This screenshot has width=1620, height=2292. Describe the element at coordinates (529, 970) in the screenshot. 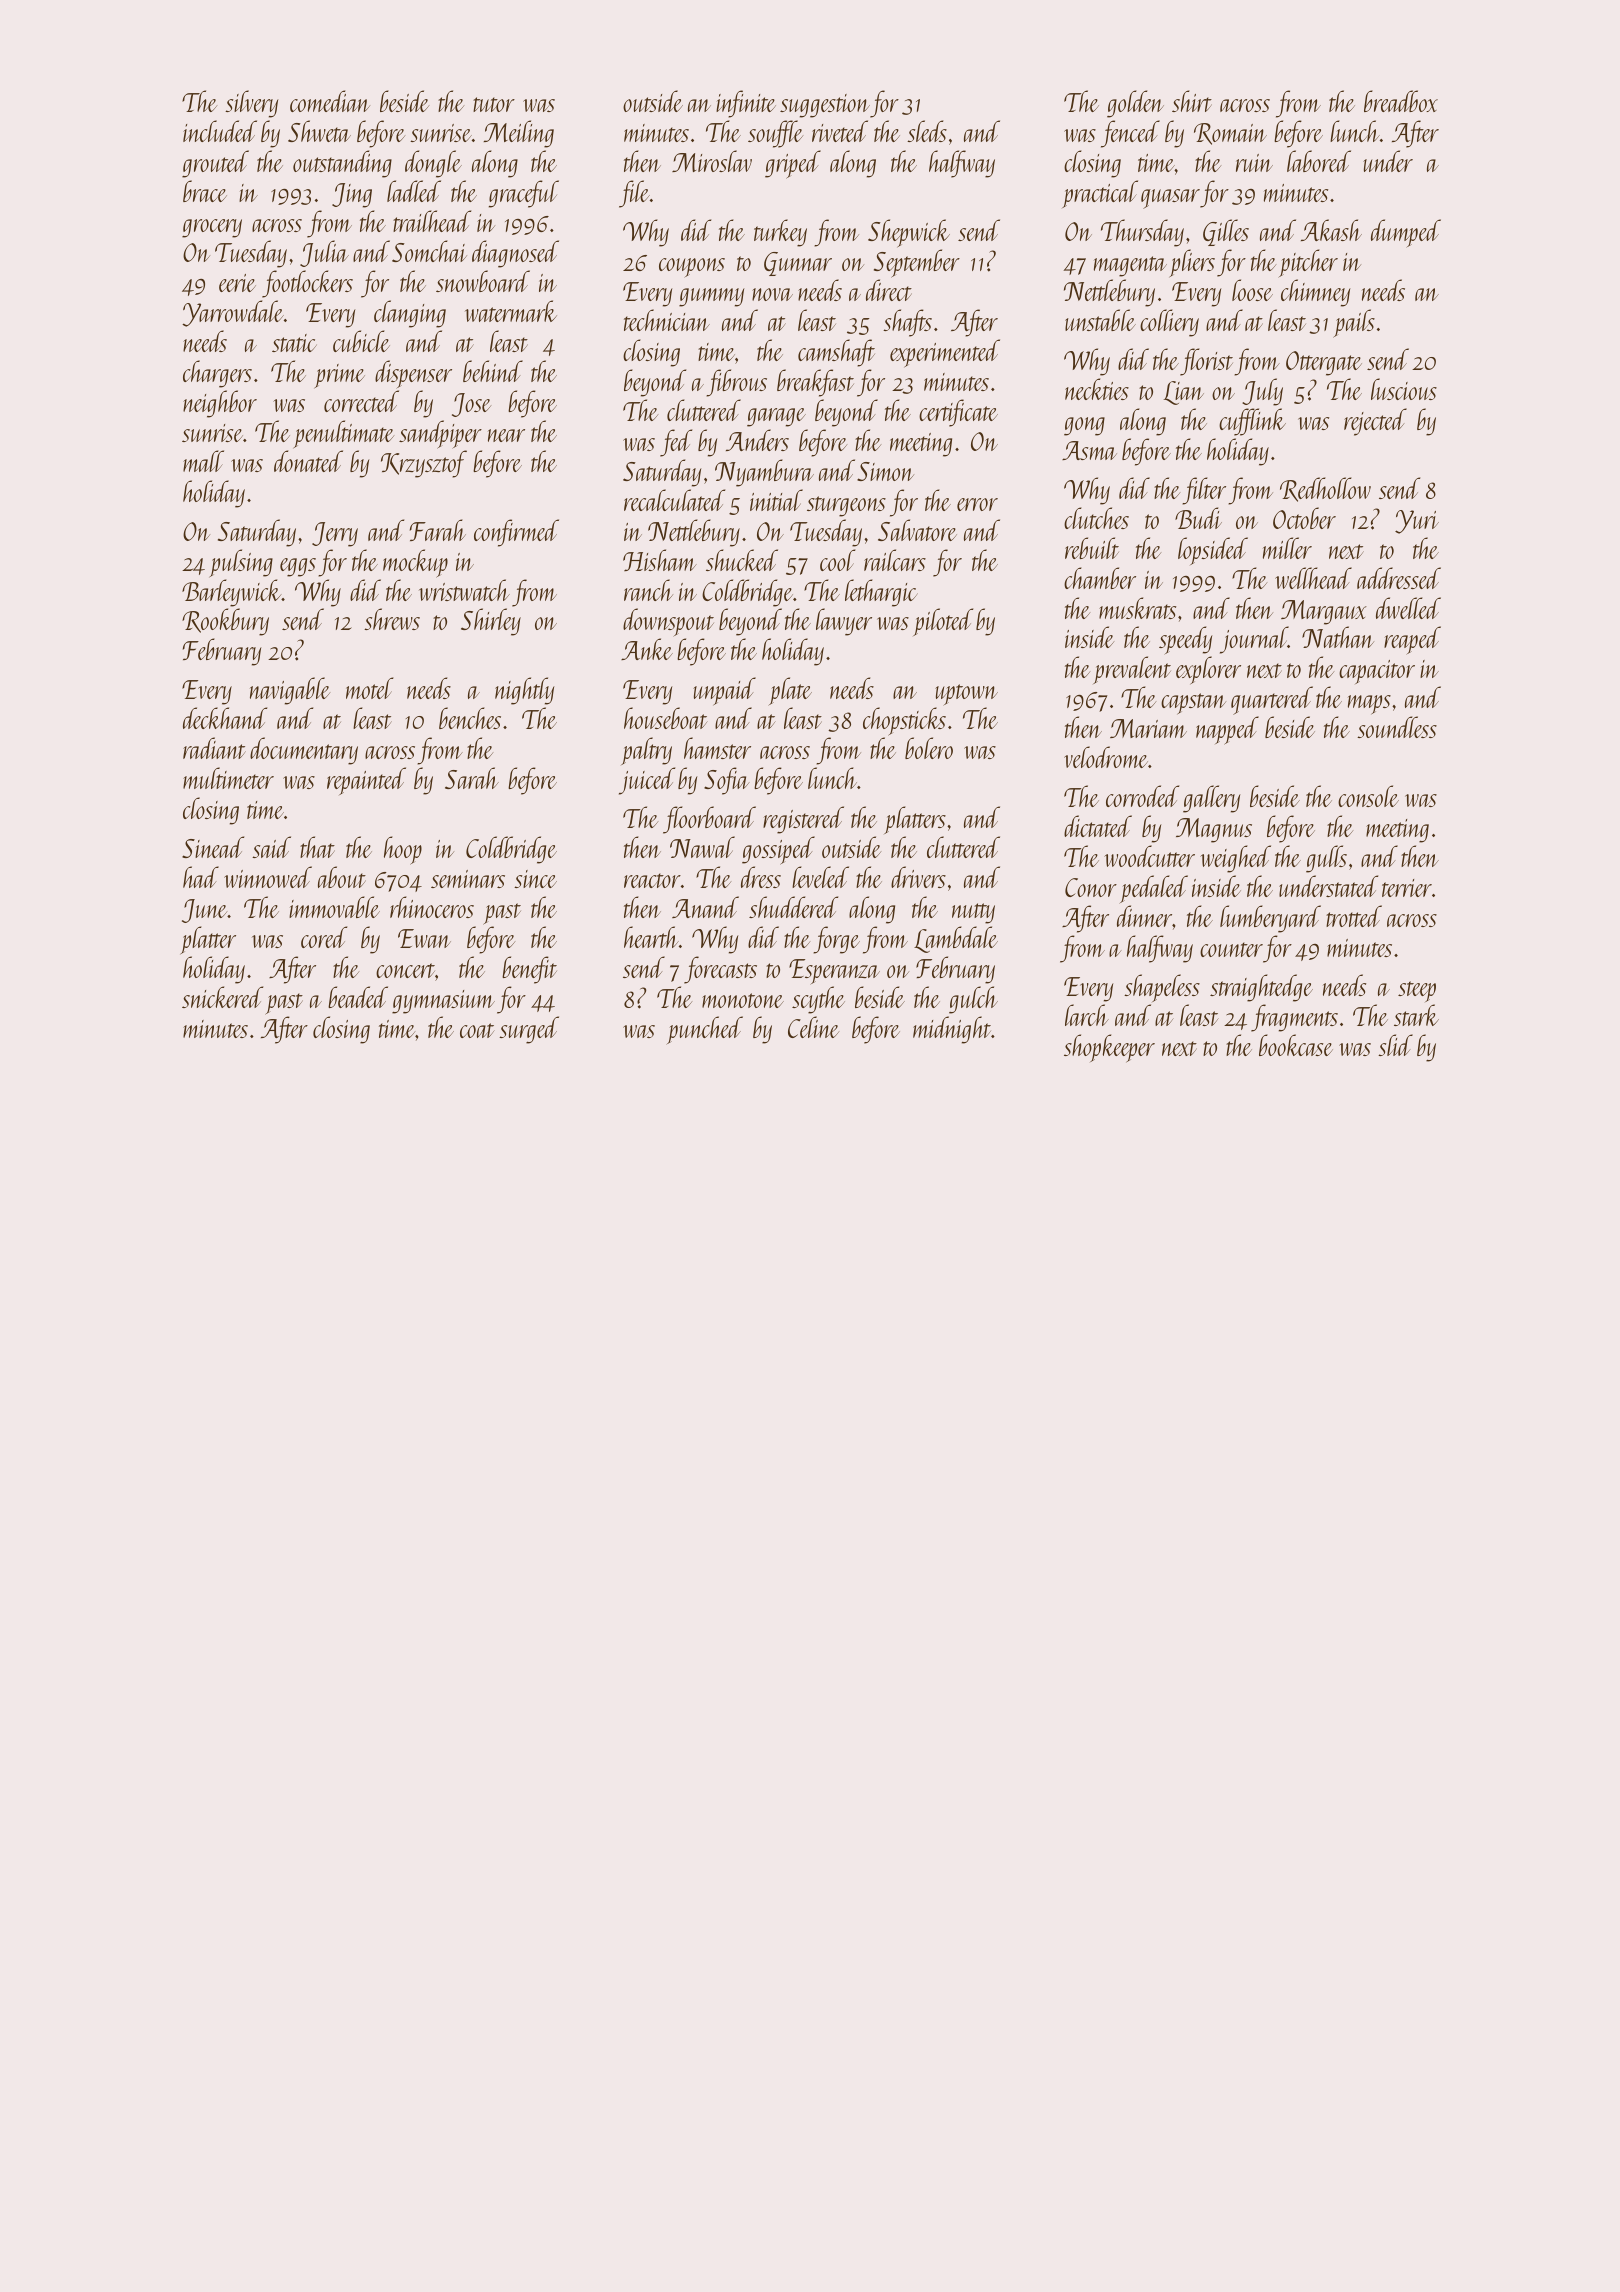

I see `benefit` at that location.
